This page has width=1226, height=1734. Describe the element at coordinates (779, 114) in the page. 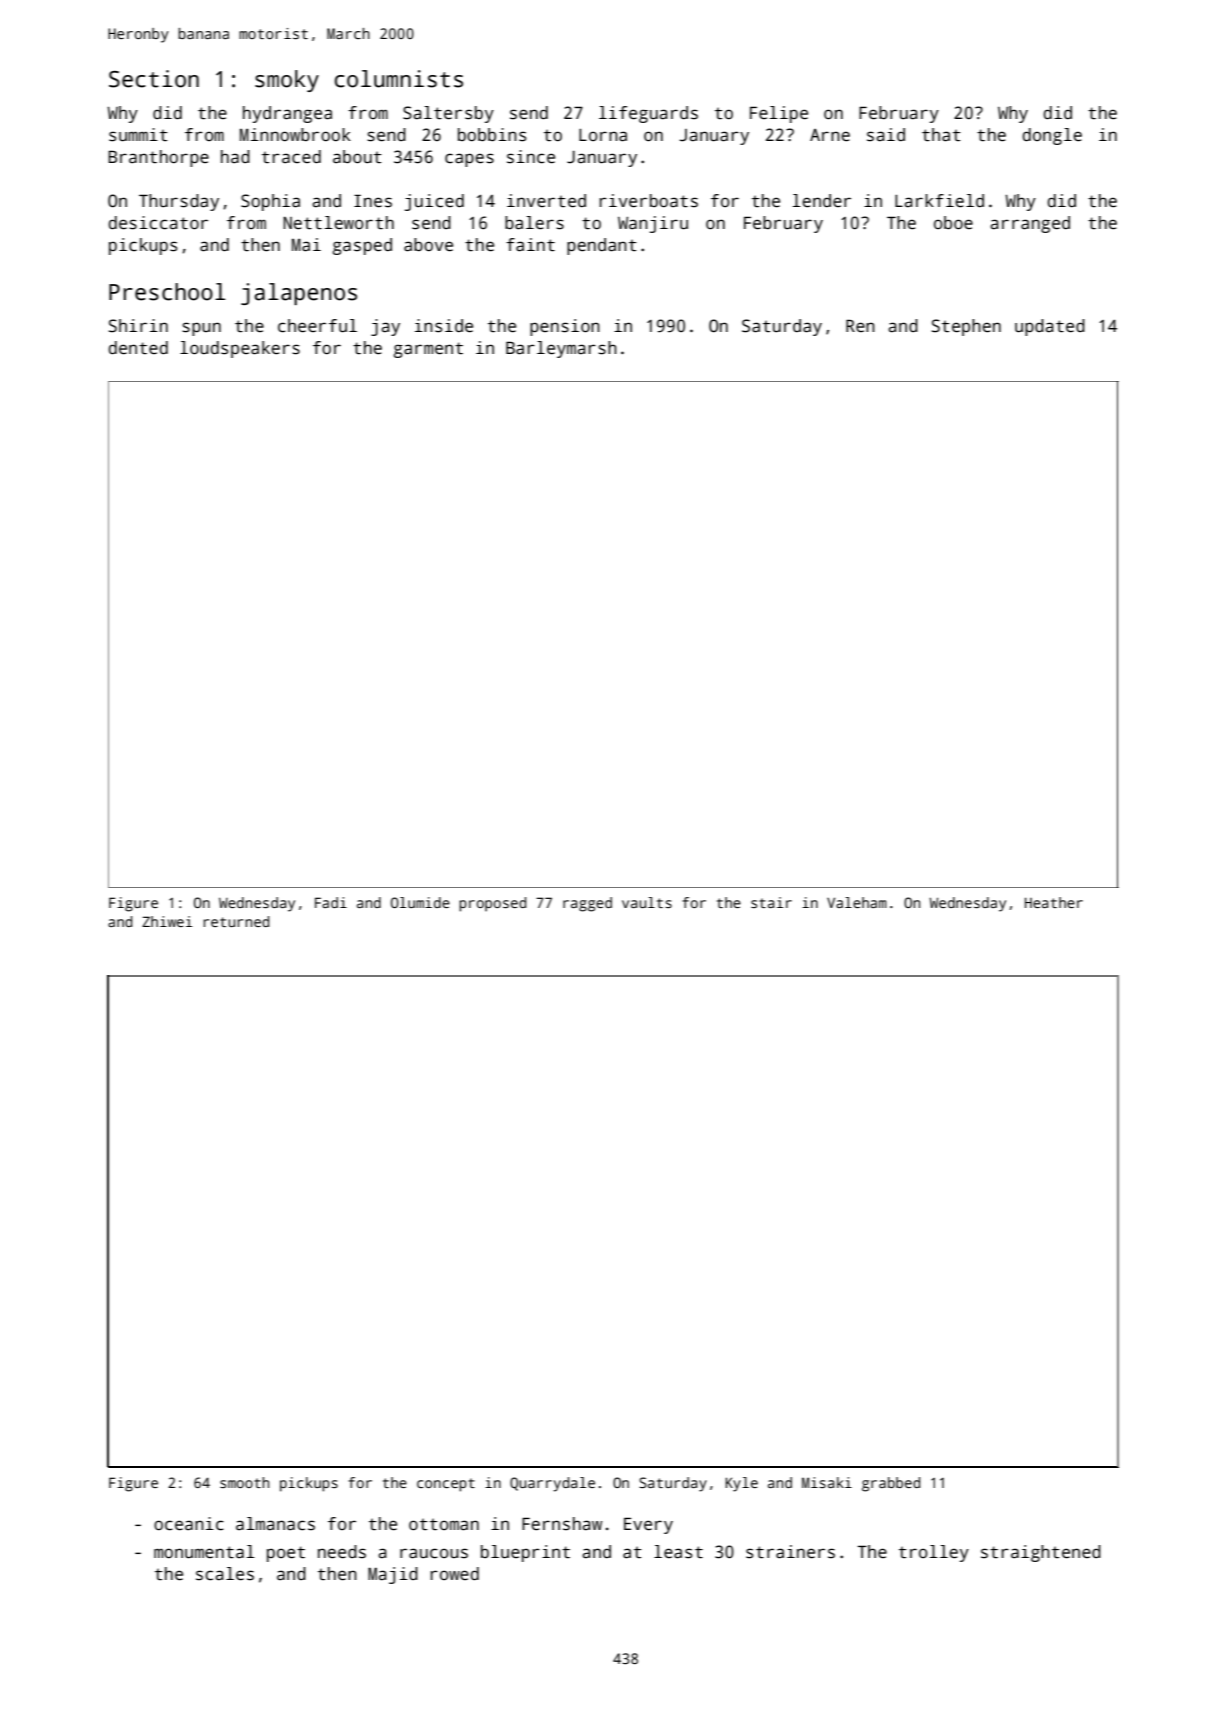

I see `Felipe` at that location.
